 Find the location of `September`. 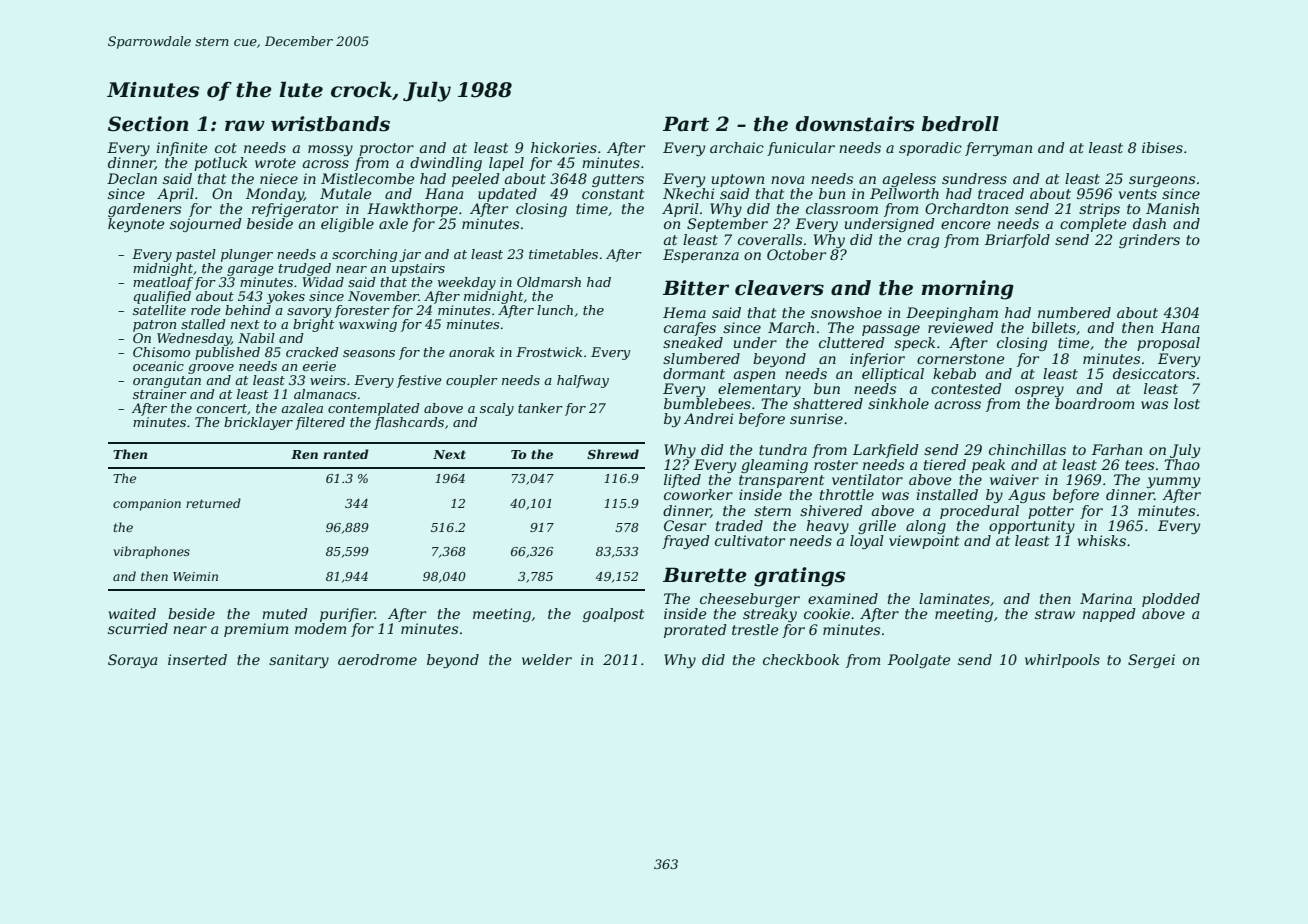

September is located at coordinates (727, 225).
